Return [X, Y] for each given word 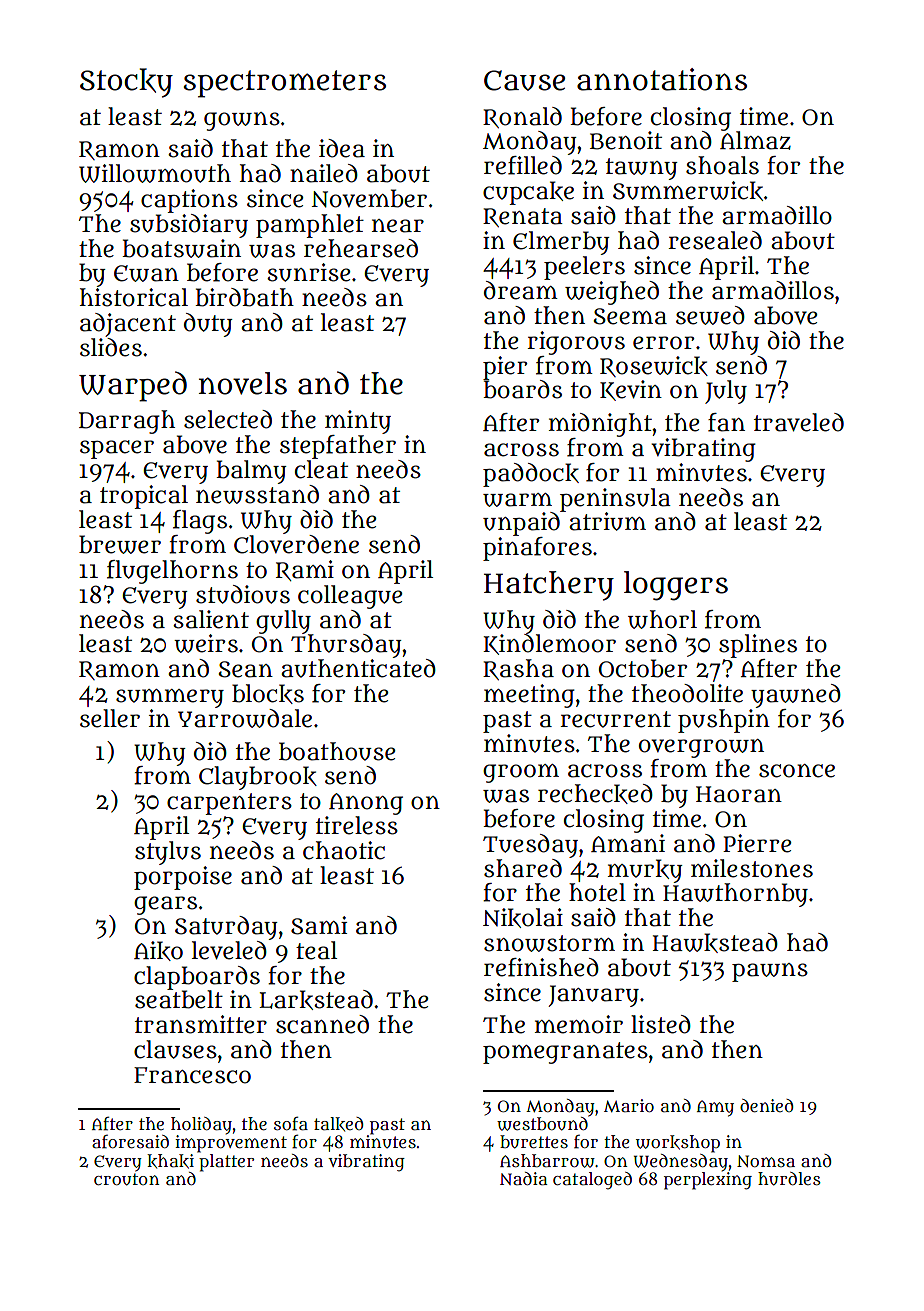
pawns [770, 972]
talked [339, 1124]
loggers [676, 586]
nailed [324, 173]
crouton [126, 1179]
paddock [531, 475]
